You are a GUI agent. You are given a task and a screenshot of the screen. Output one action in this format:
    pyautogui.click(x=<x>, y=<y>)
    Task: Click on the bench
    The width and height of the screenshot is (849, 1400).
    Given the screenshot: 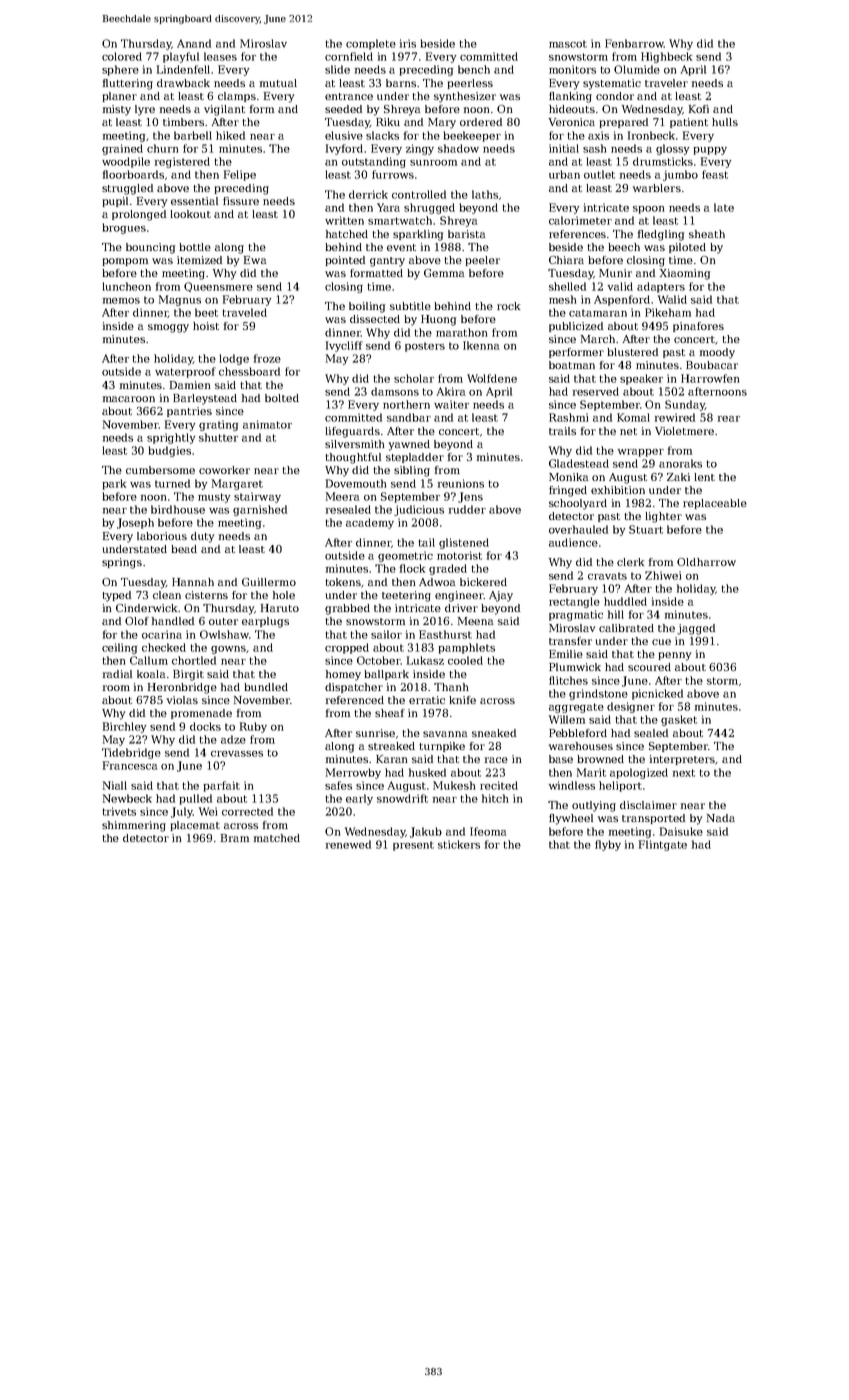 What is the action you would take?
    pyautogui.click(x=474, y=69)
